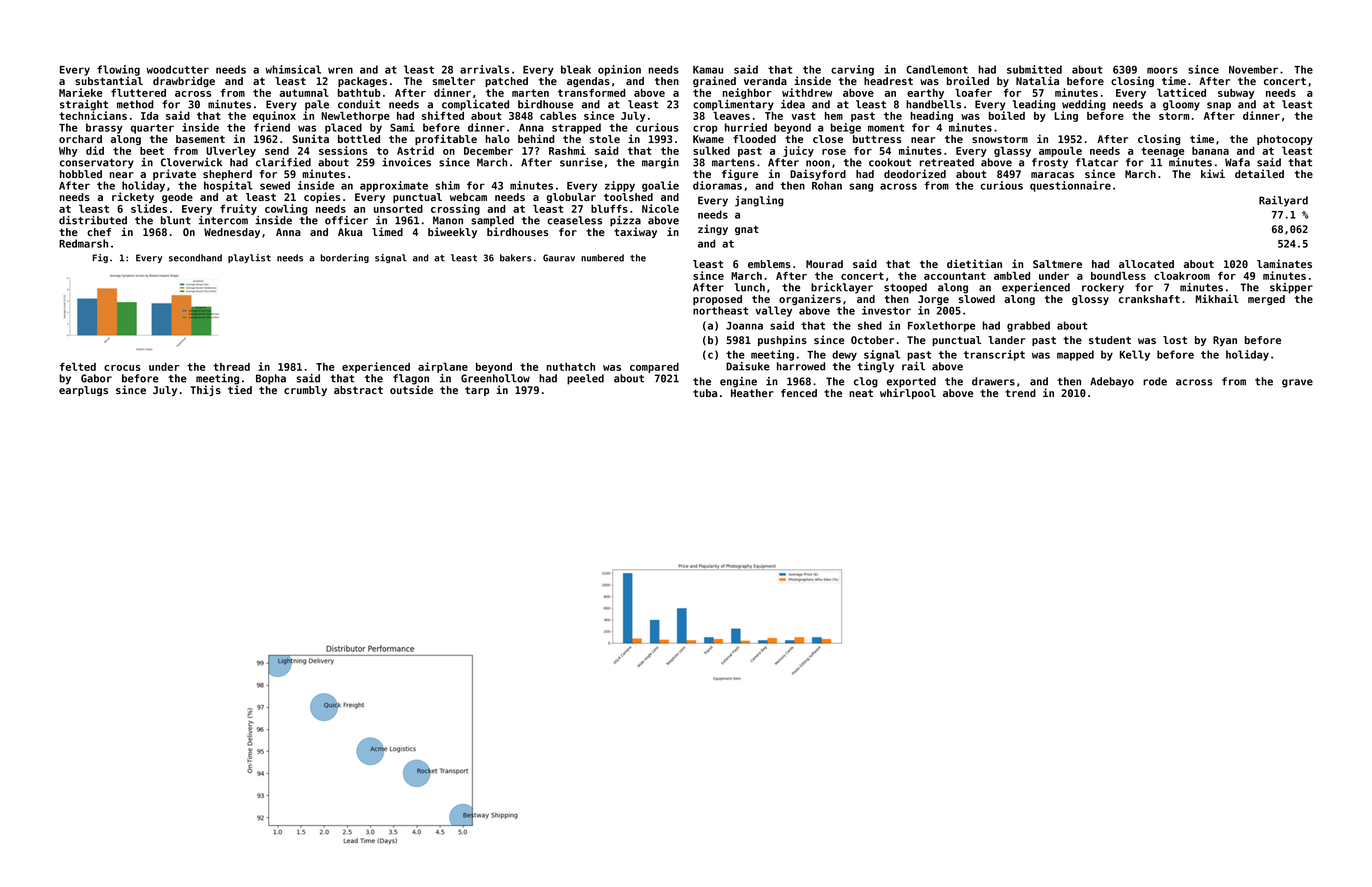  Describe the element at coordinates (602, 258) in the image. I see `numbered` at that location.
